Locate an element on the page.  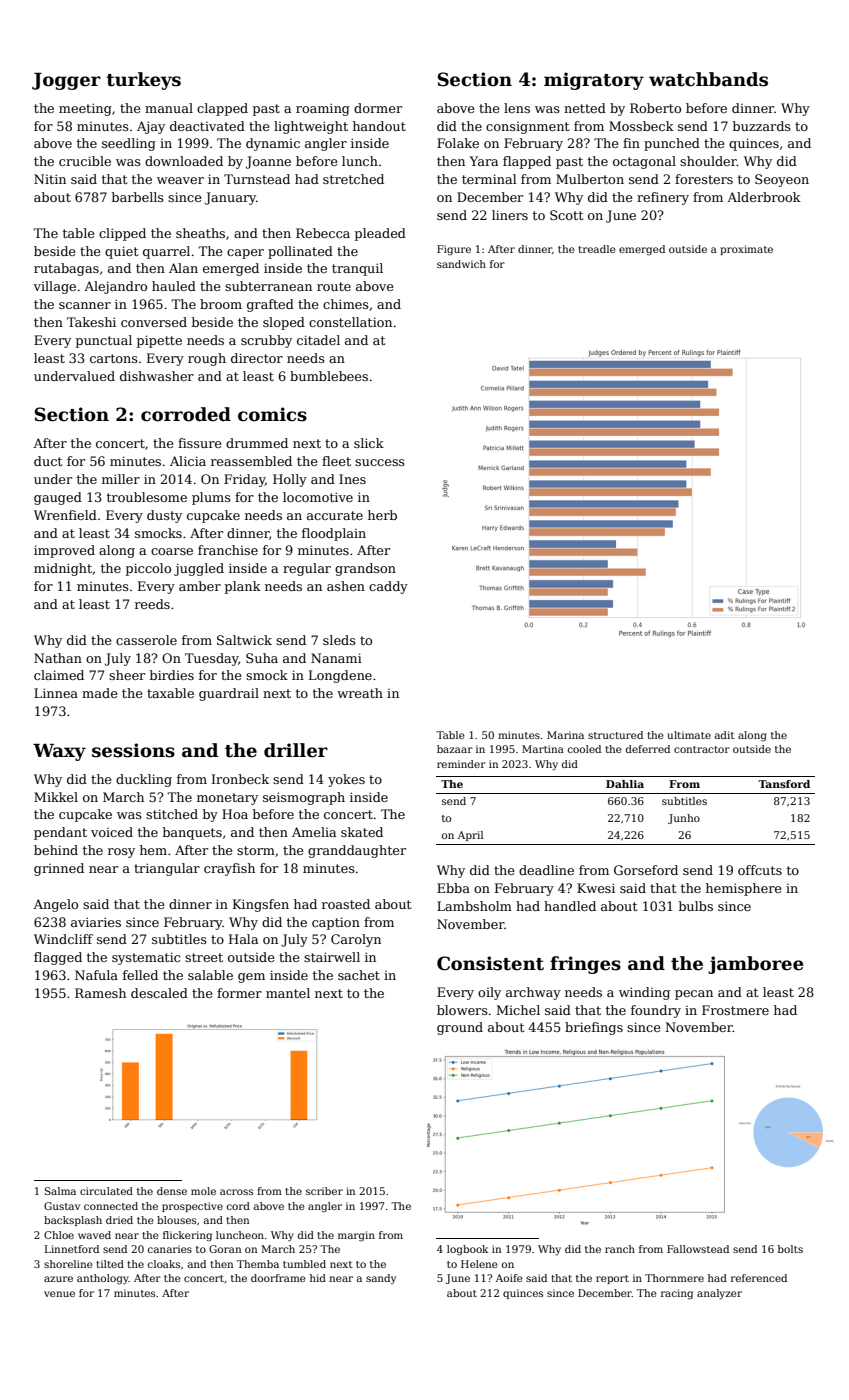
locomotive is located at coordinates (318, 497).
